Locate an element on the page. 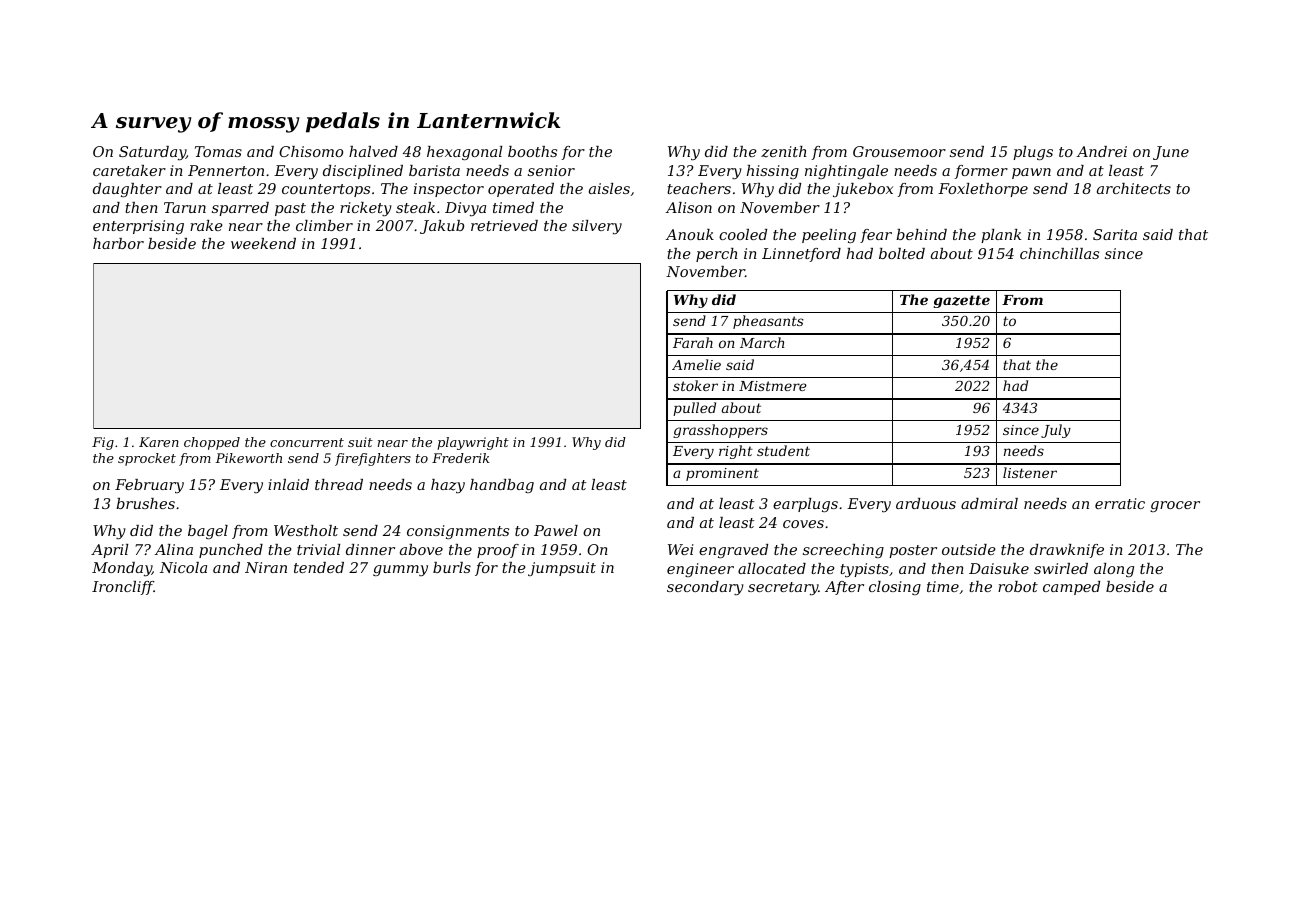  nightingale is located at coordinates (846, 172).
